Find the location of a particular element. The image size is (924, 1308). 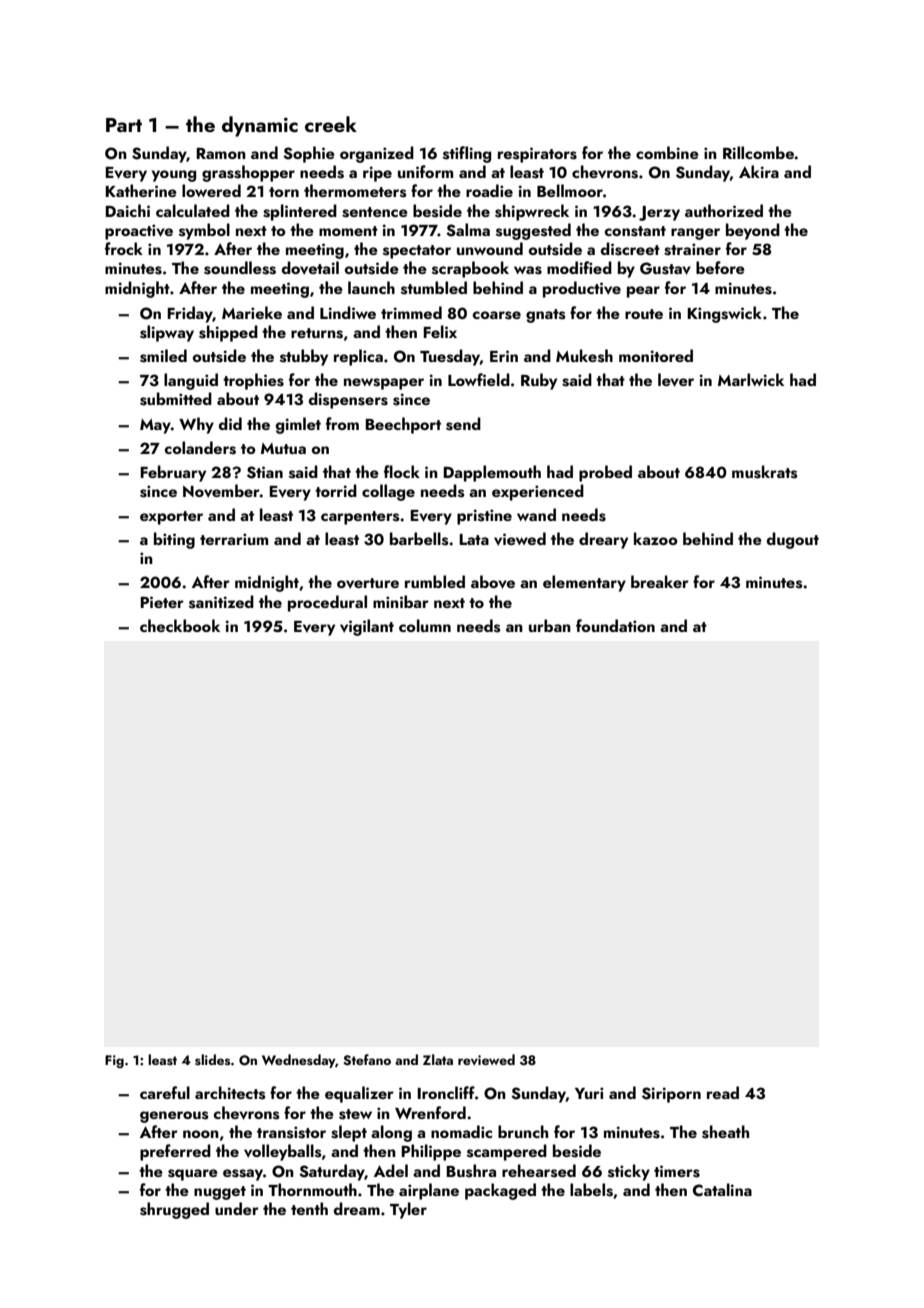

muskrats is located at coordinates (764, 472).
